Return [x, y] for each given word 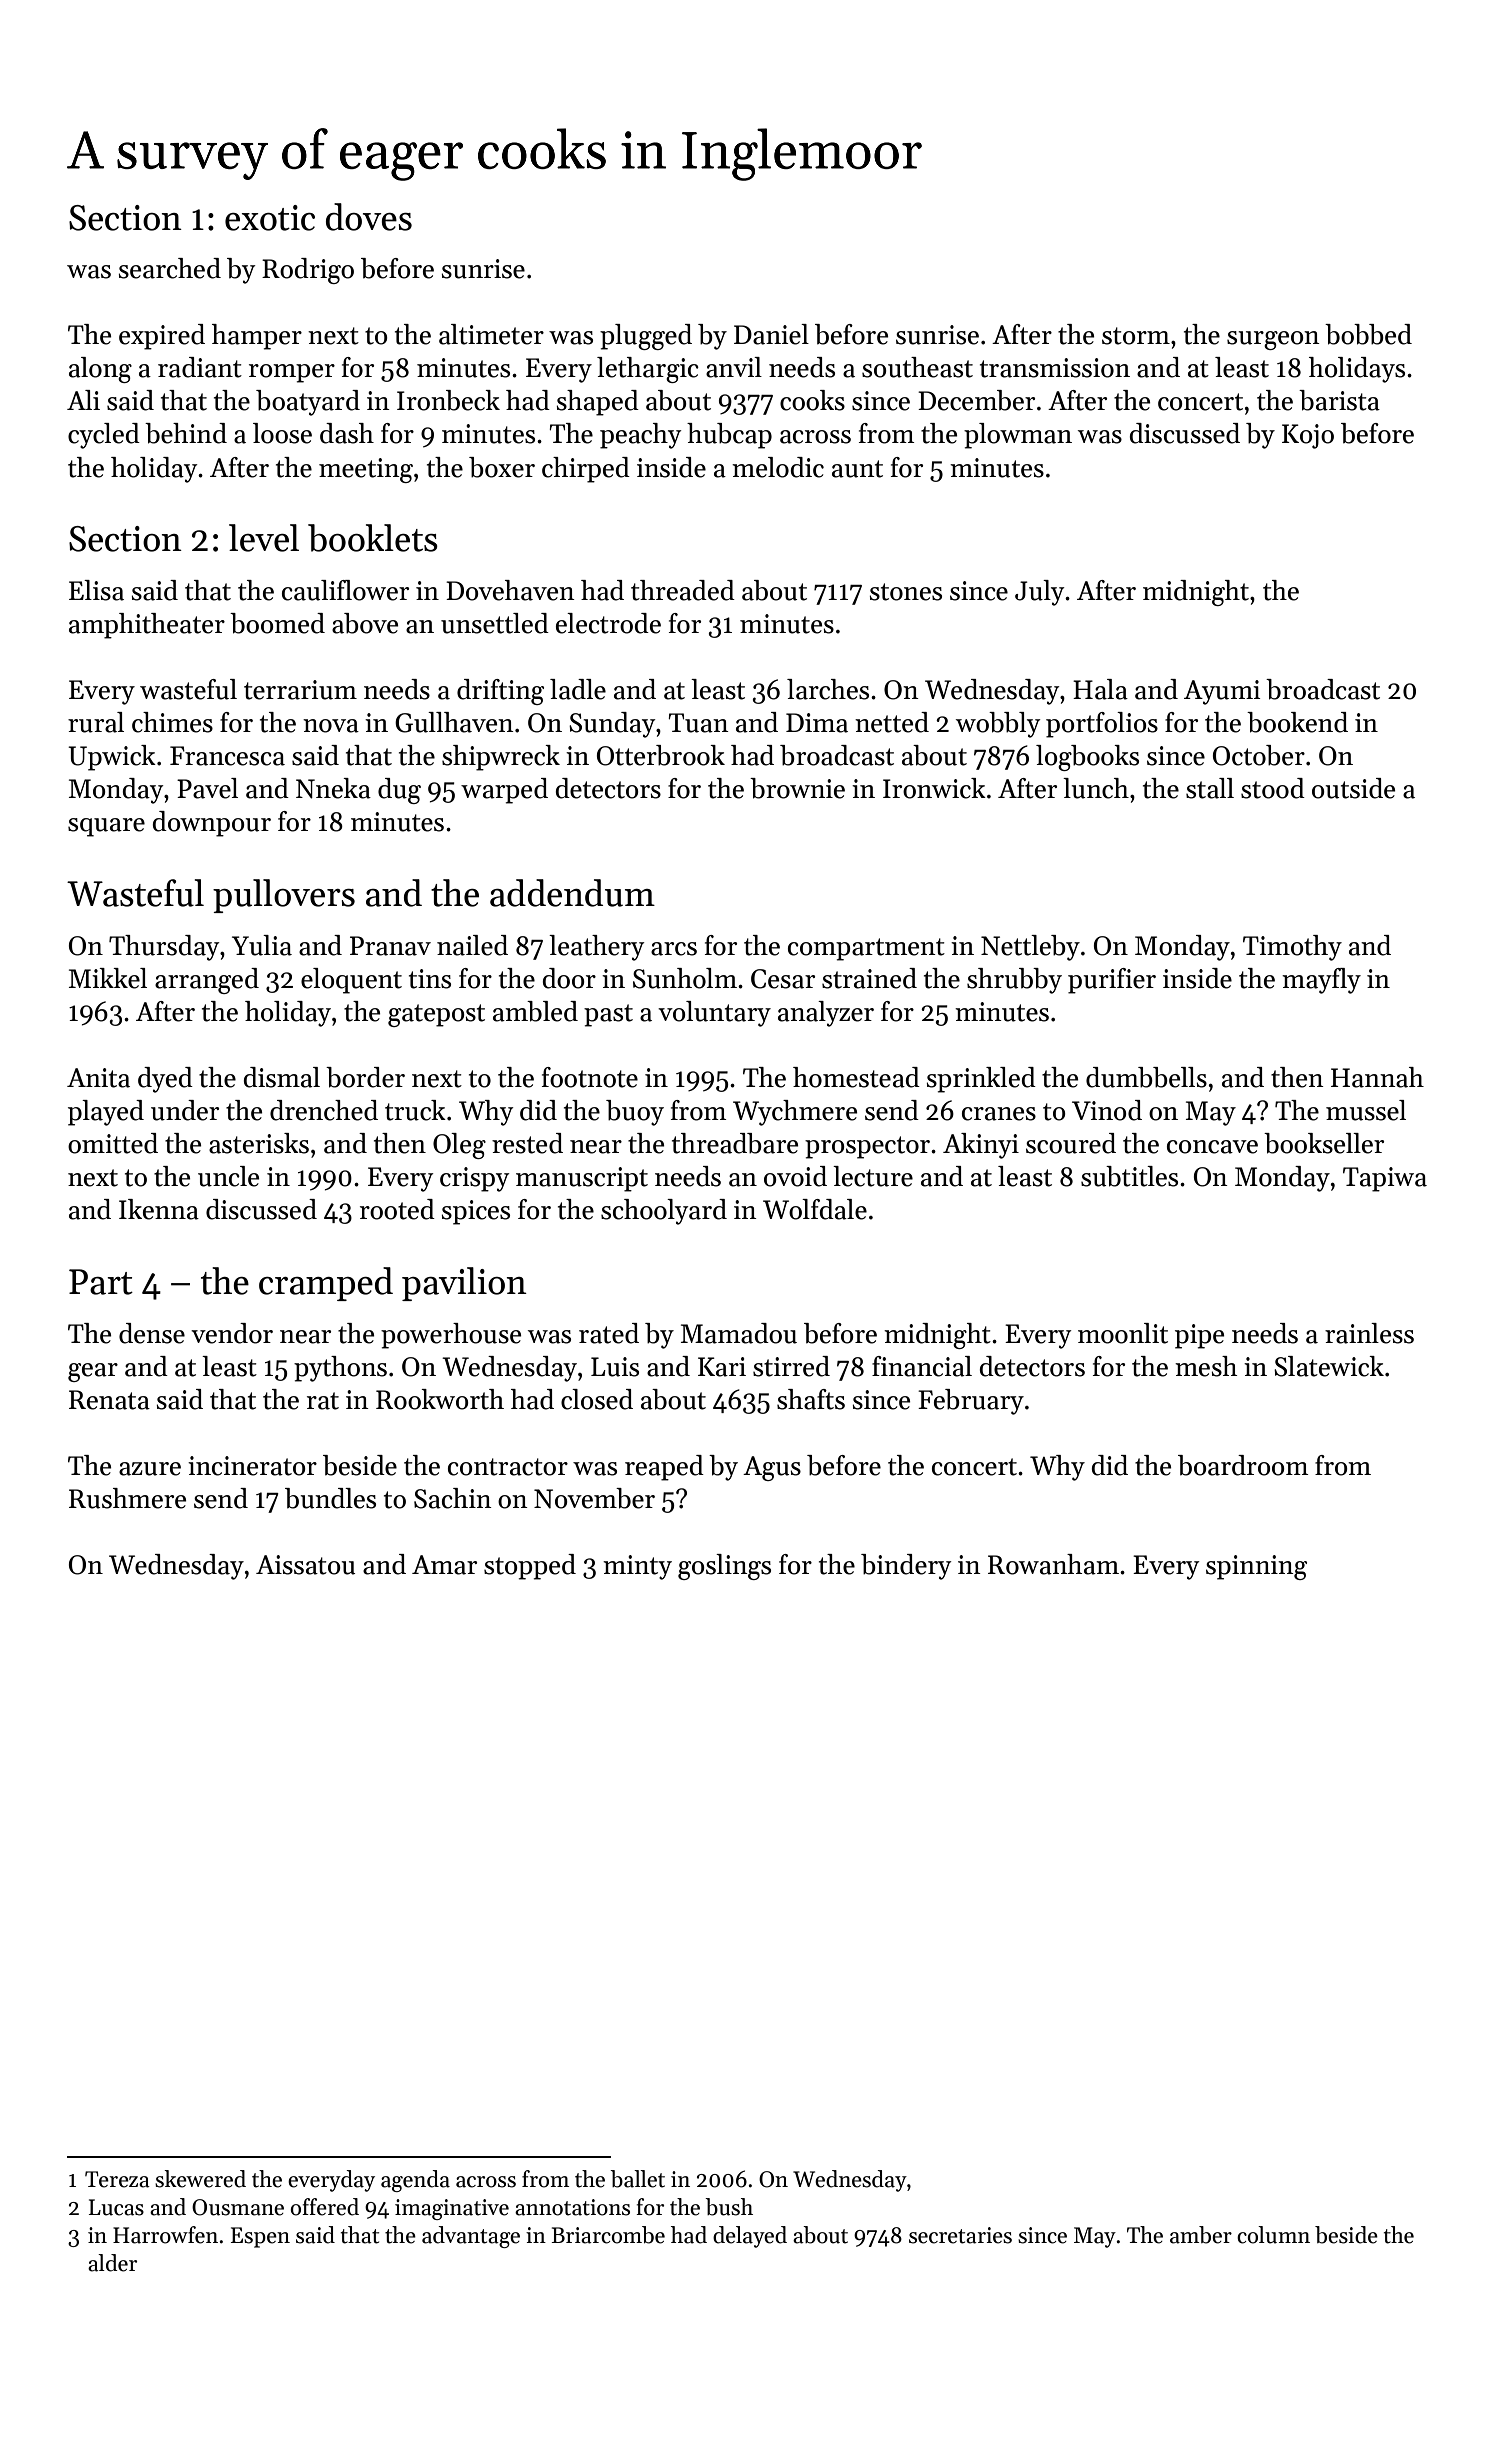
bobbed [1368, 334]
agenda [415, 2181]
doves [369, 217]
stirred [791, 1366]
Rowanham [1053, 1564]
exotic [270, 218]
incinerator [252, 1466]
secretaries [960, 2235]
